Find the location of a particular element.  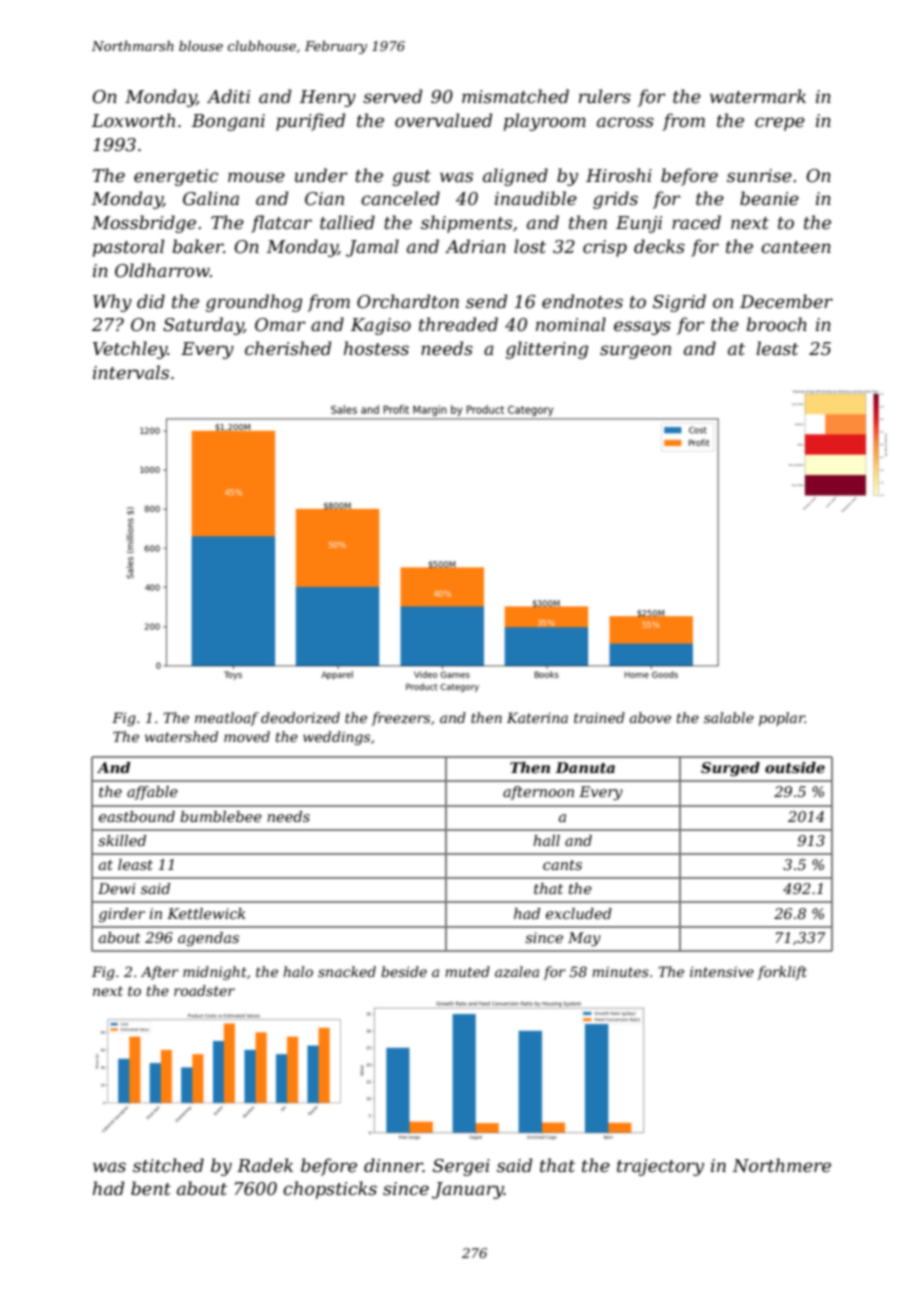

Northmere is located at coordinates (781, 1165).
